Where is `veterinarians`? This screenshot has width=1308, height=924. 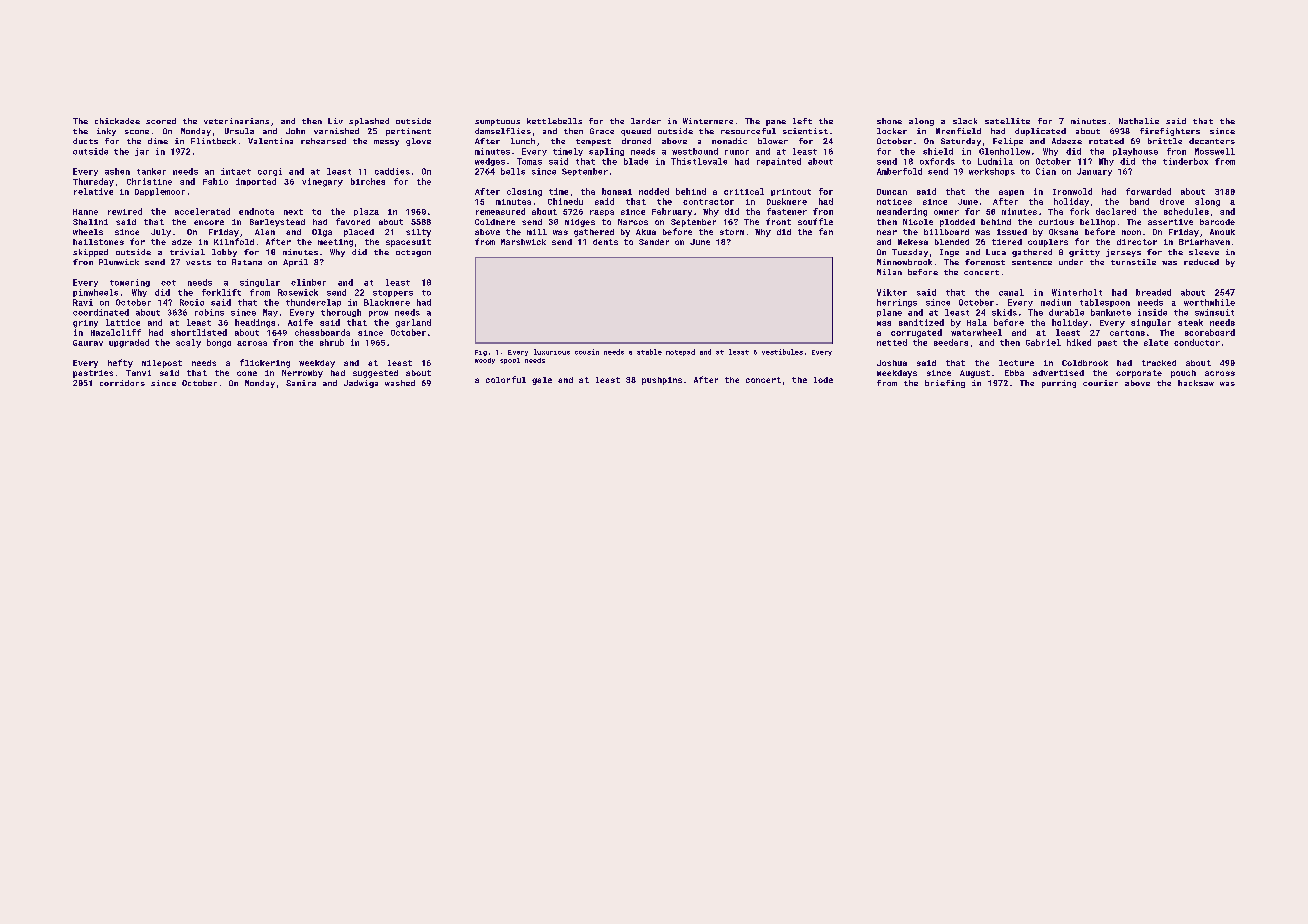 veterinarians is located at coordinates (236, 121).
